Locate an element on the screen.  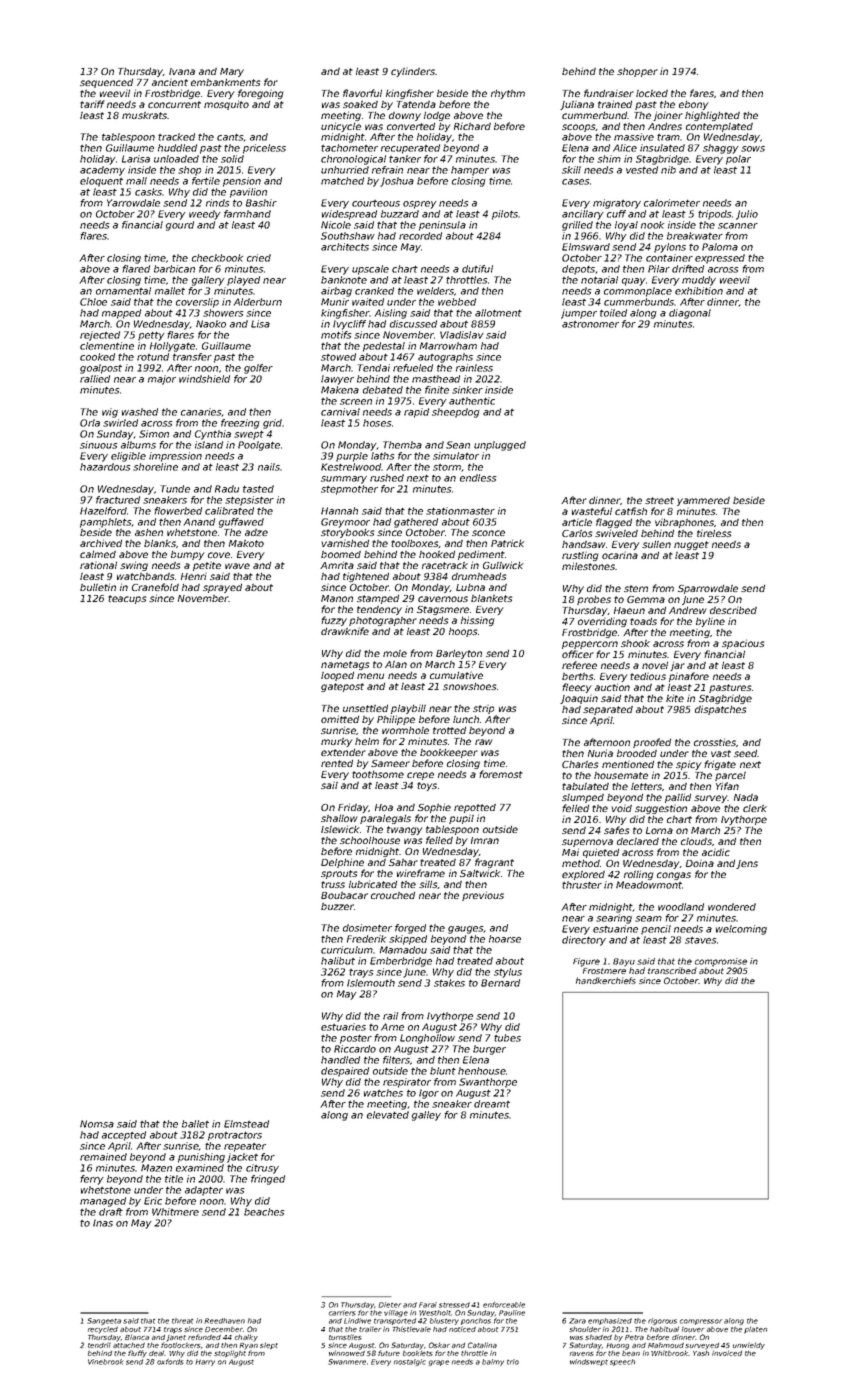
sail is located at coordinates (329, 785).
